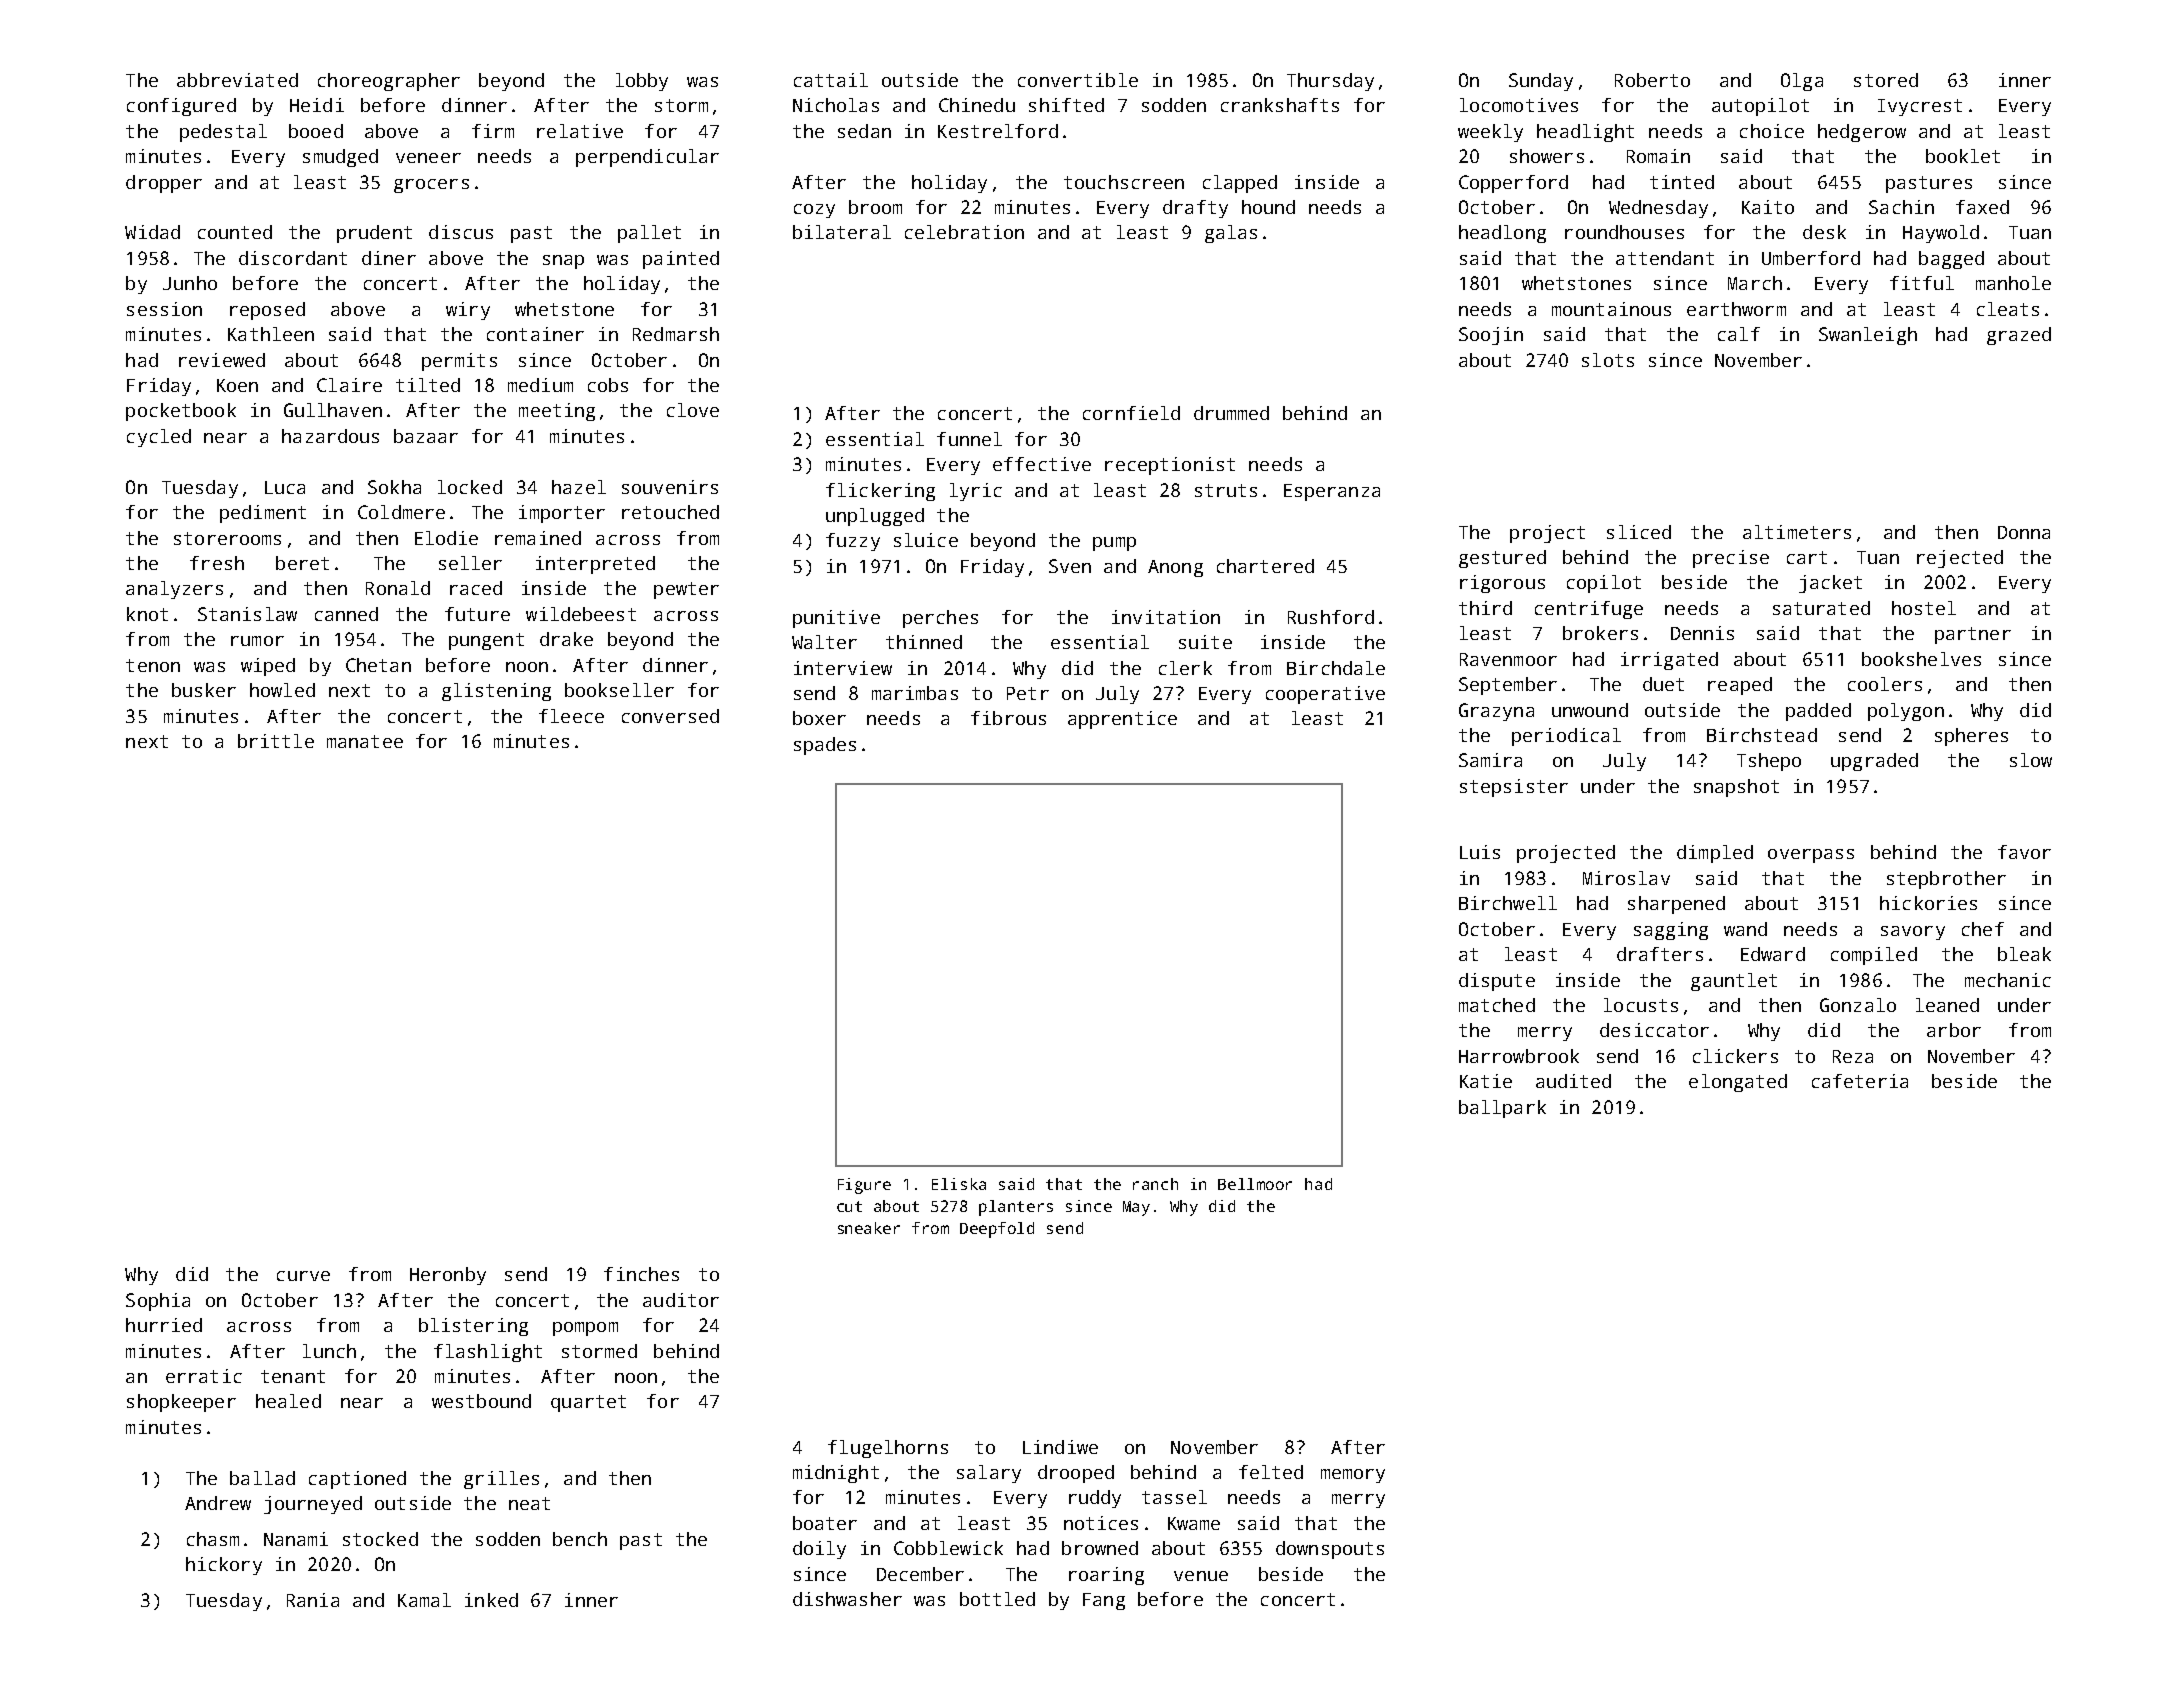  What do you see at coordinates (365, 741) in the screenshot?
I see `manatee` at bounding box center [365, 741].
